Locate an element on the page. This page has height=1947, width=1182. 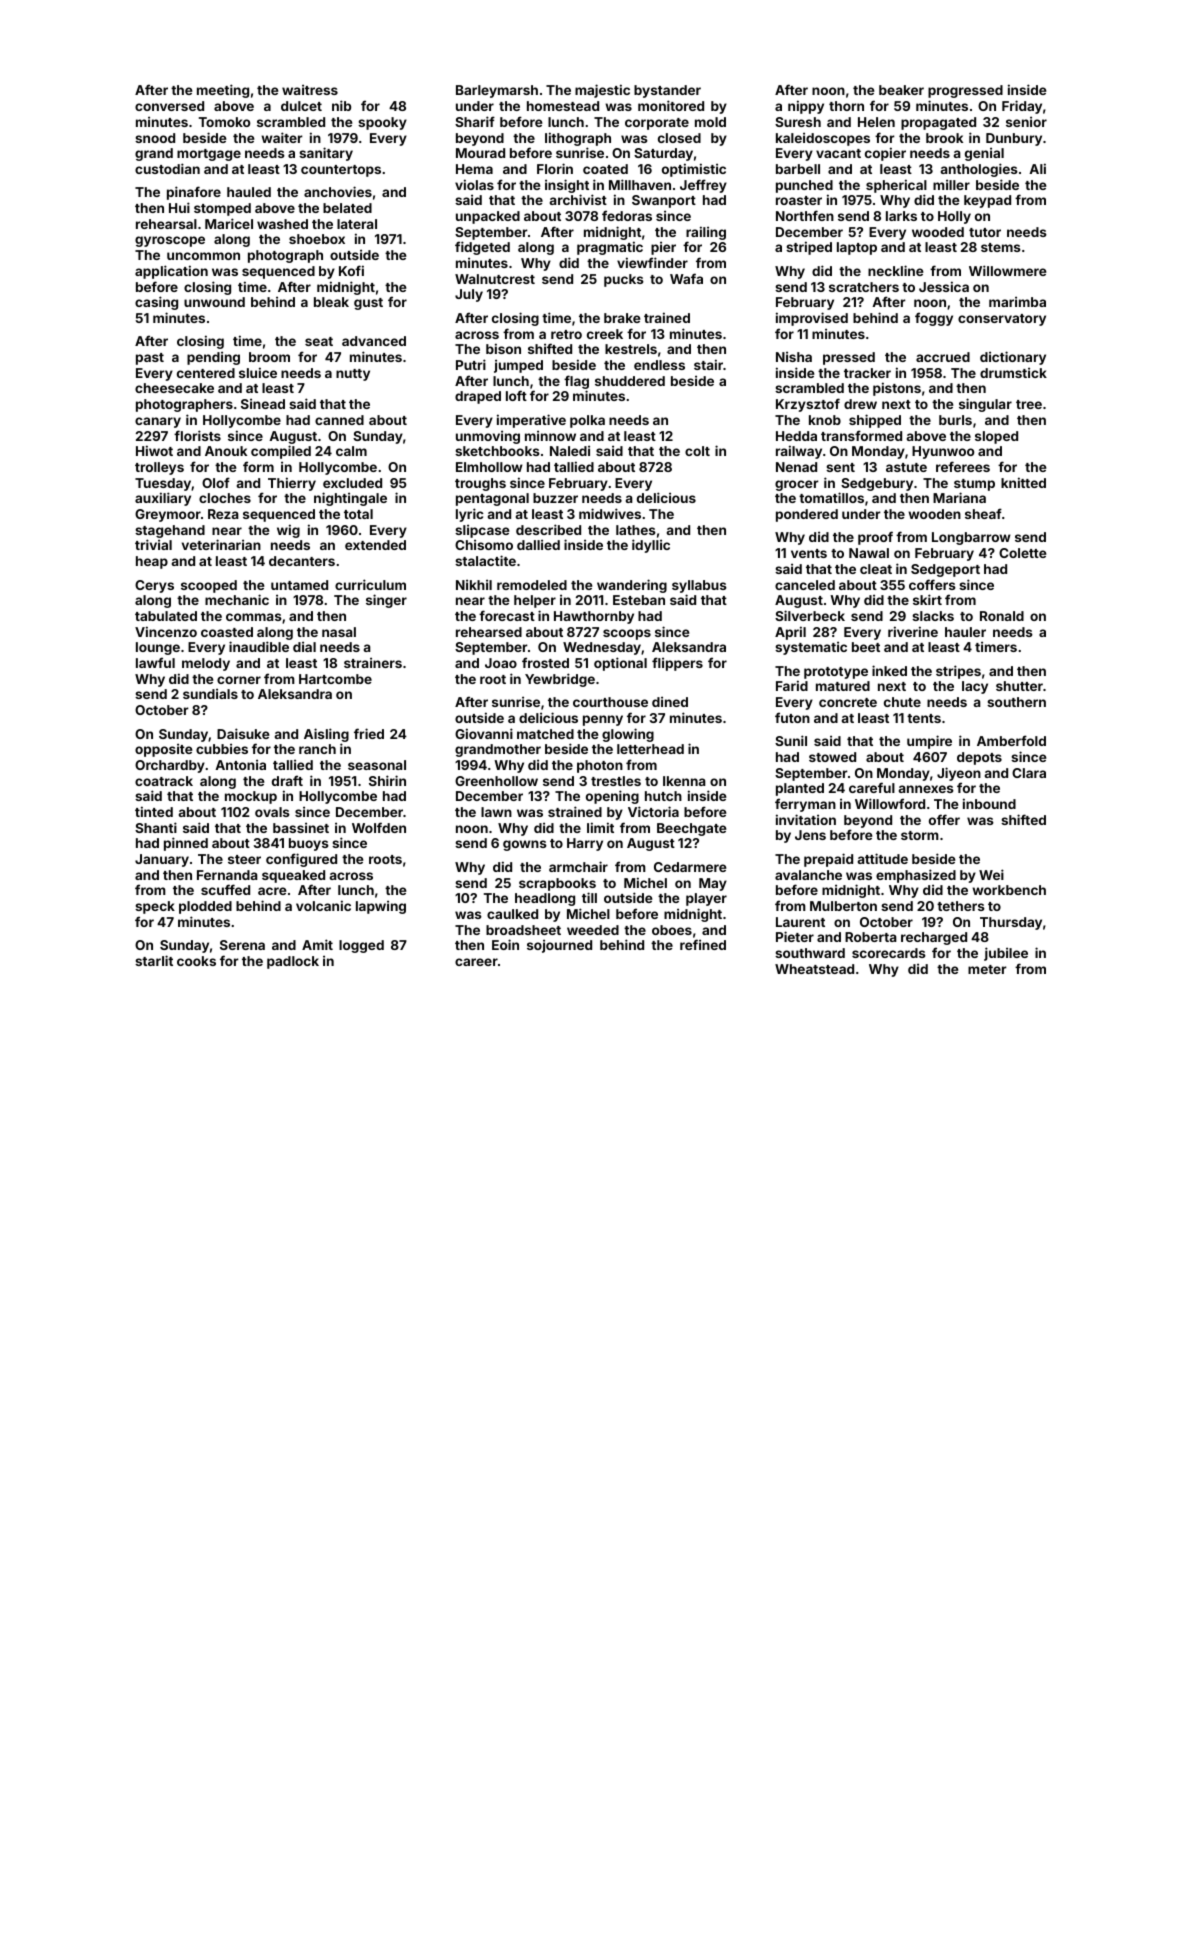
weeded is located at coordinates (593, 930).
